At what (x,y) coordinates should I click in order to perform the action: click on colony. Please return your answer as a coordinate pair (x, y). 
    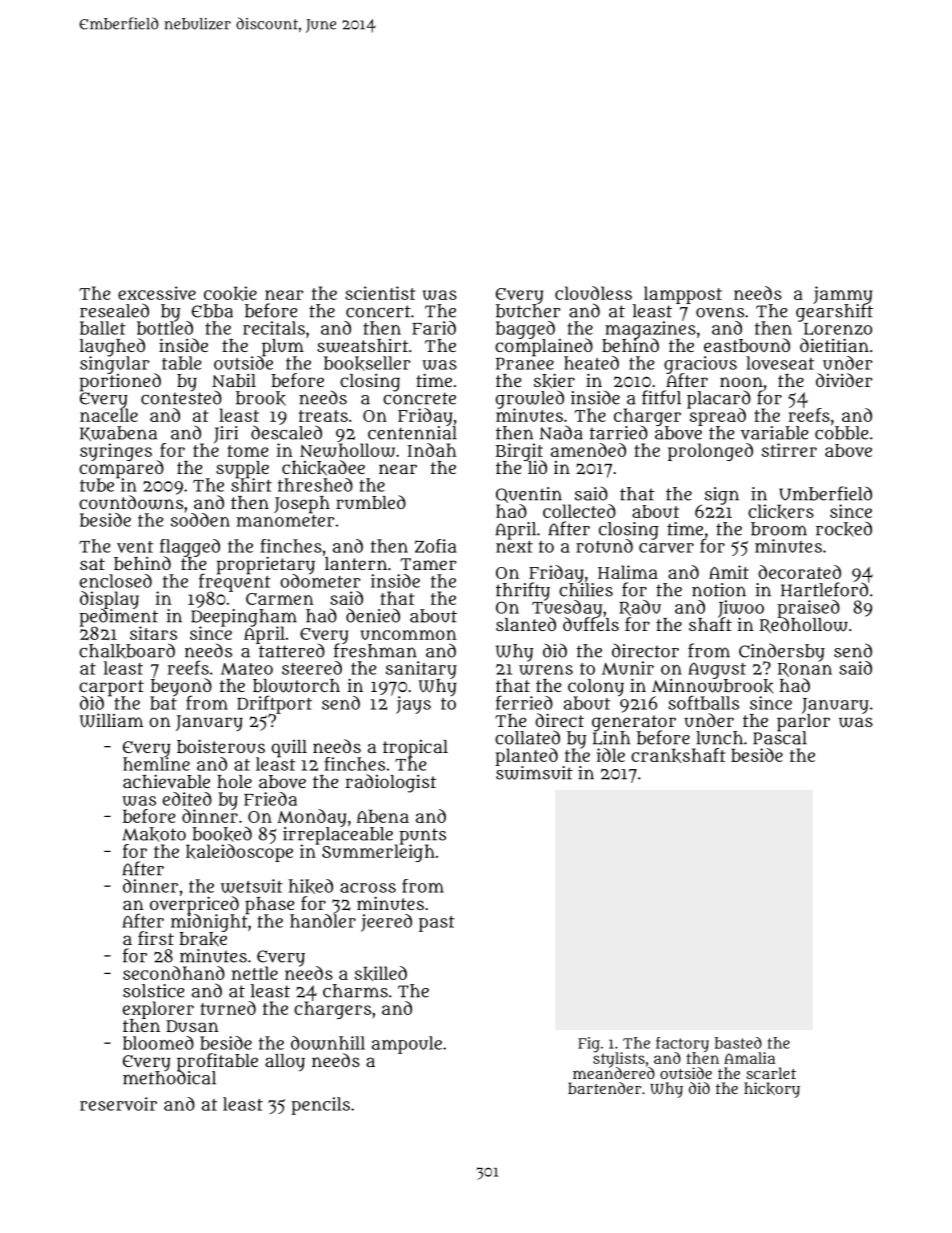
    Looking at the image, I should click on (596, 688).
